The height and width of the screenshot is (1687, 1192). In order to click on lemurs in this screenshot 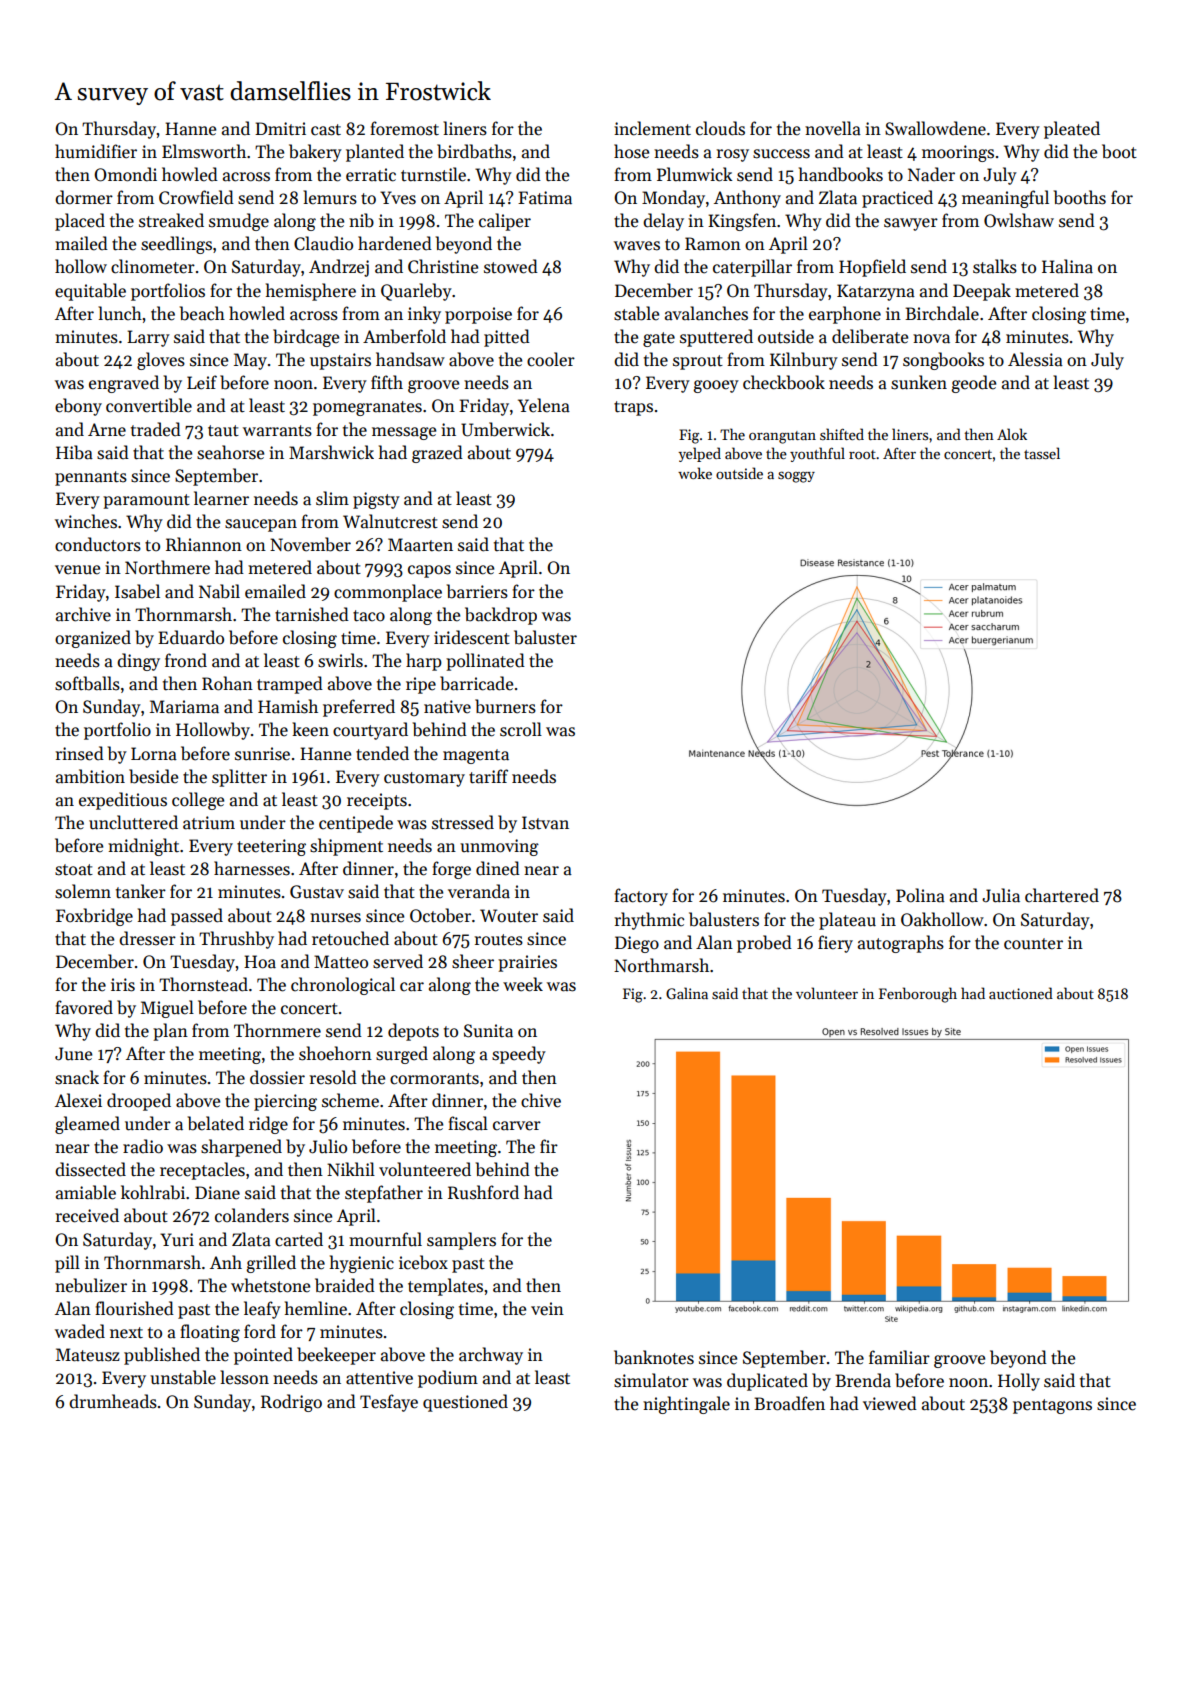, I will do `click(330, 197)`.
